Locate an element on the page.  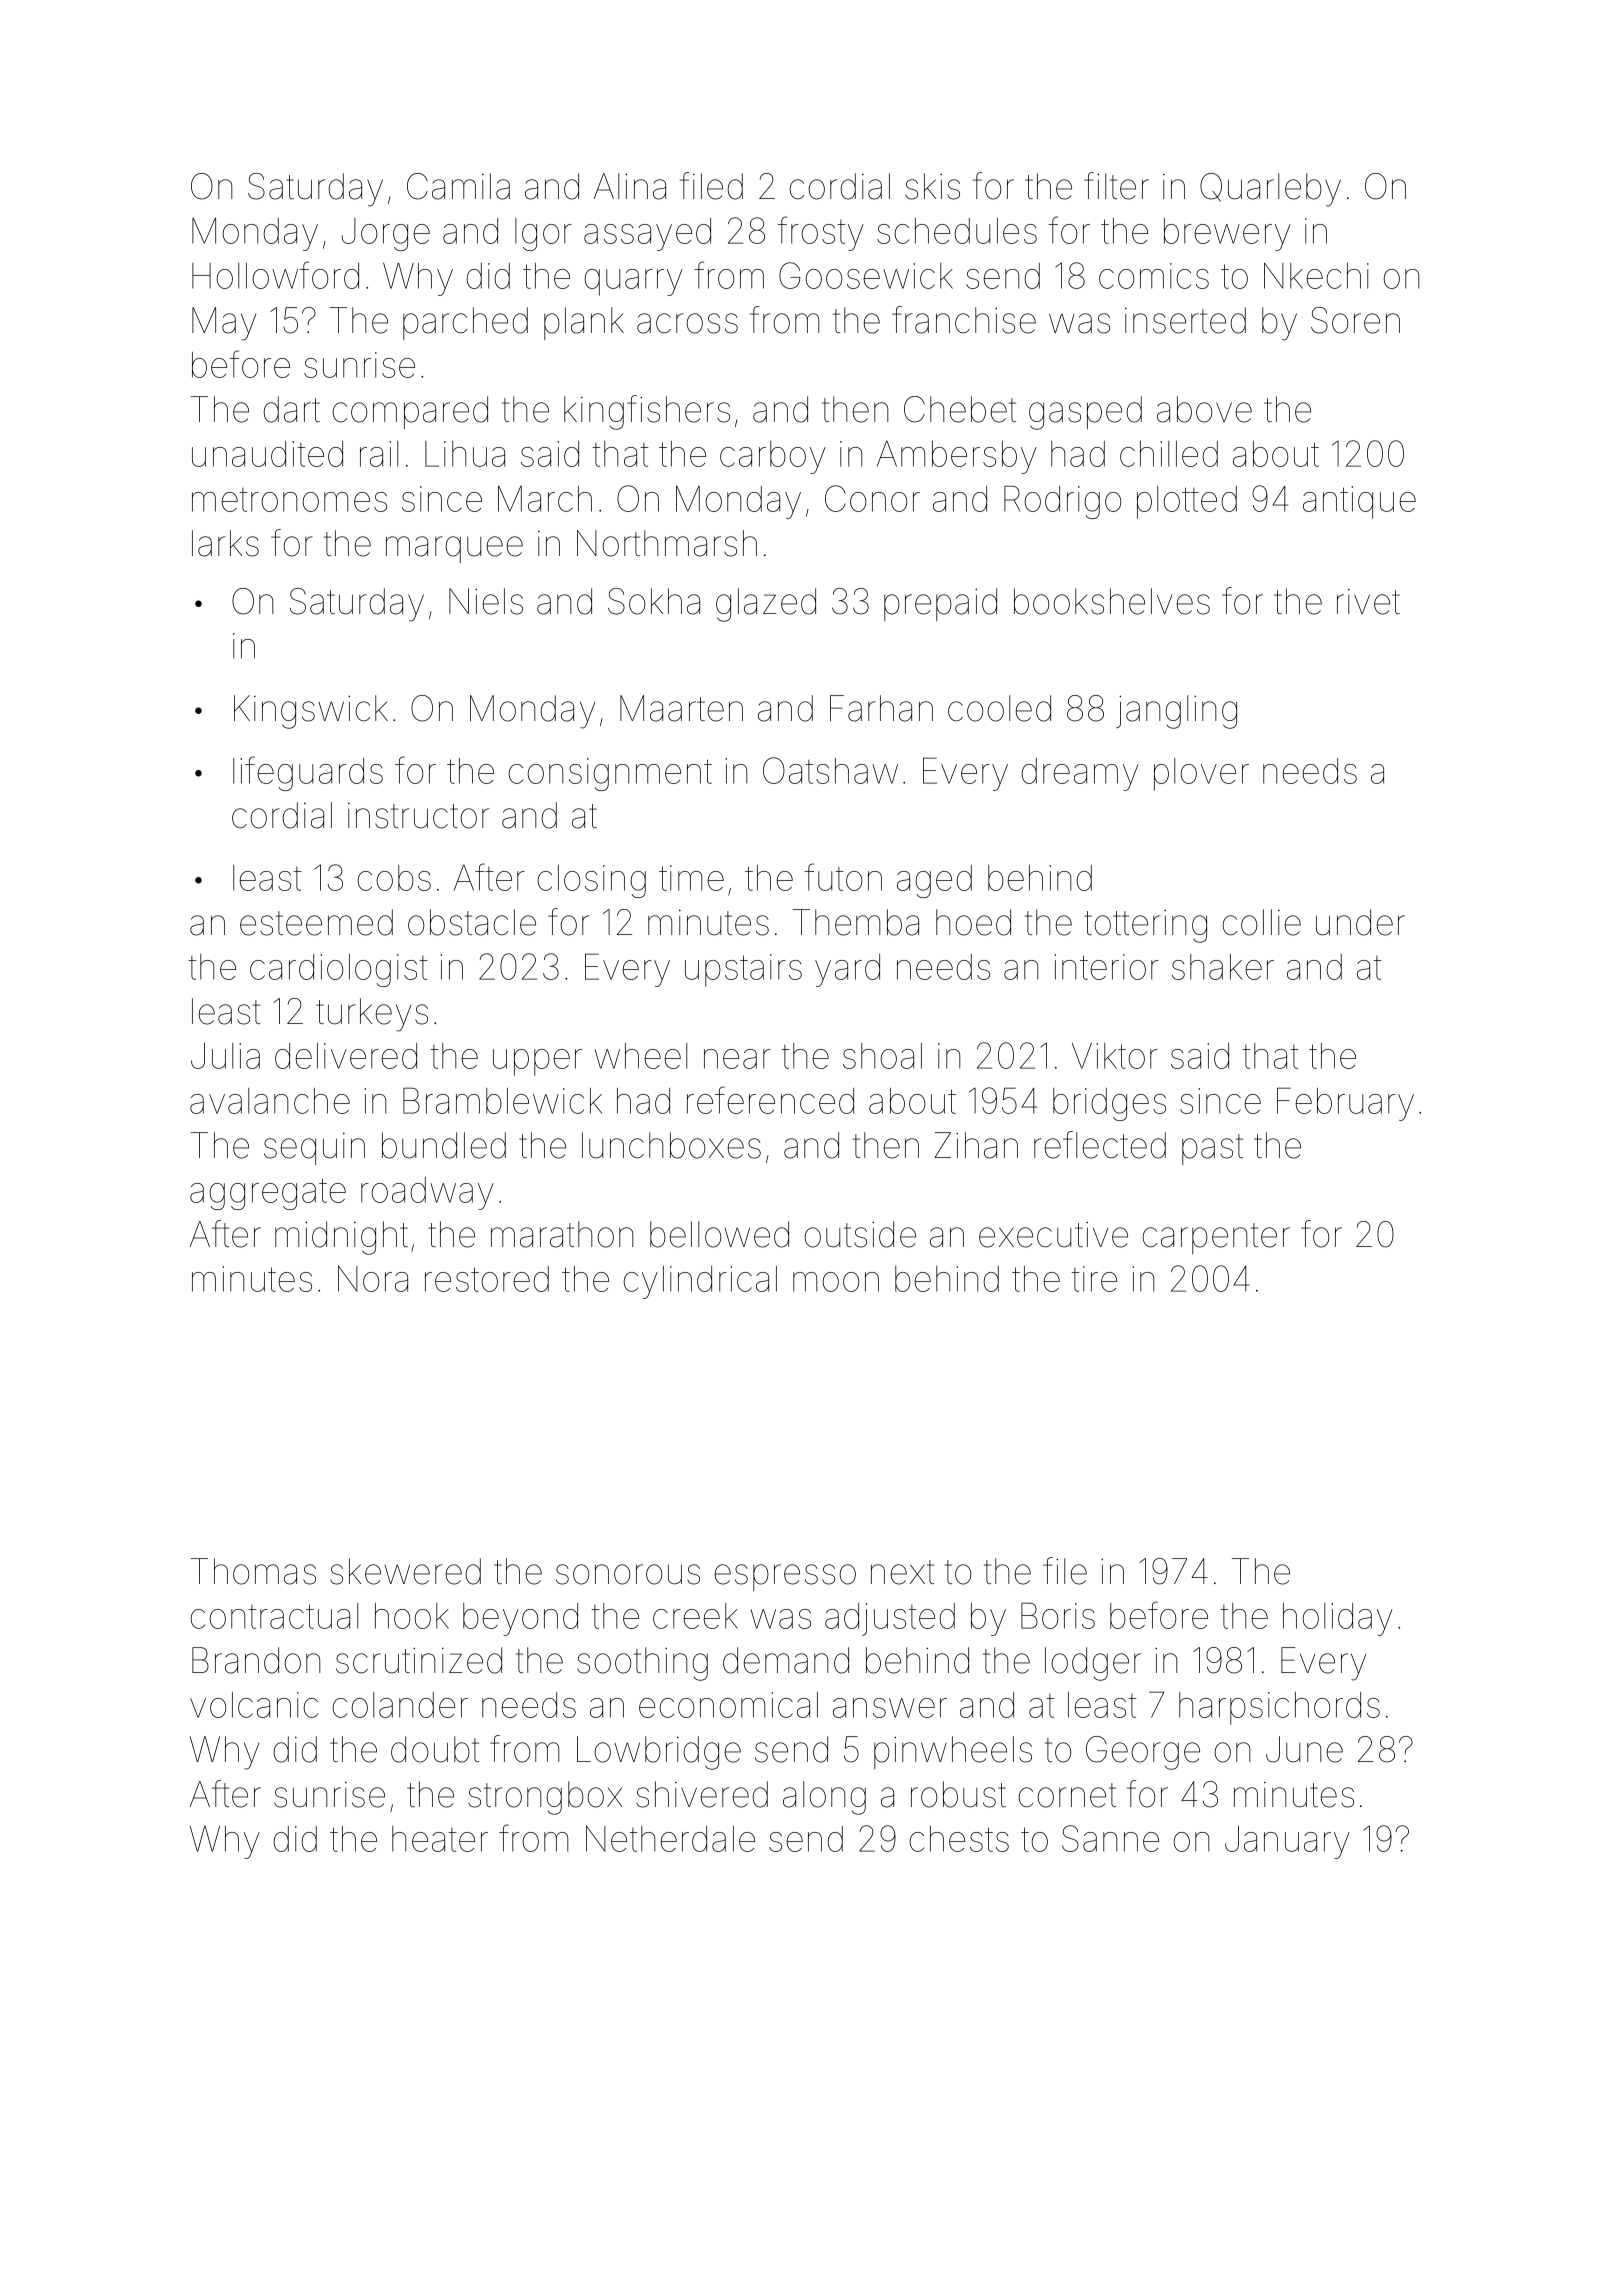
May is located at coordinates (224, 324).
